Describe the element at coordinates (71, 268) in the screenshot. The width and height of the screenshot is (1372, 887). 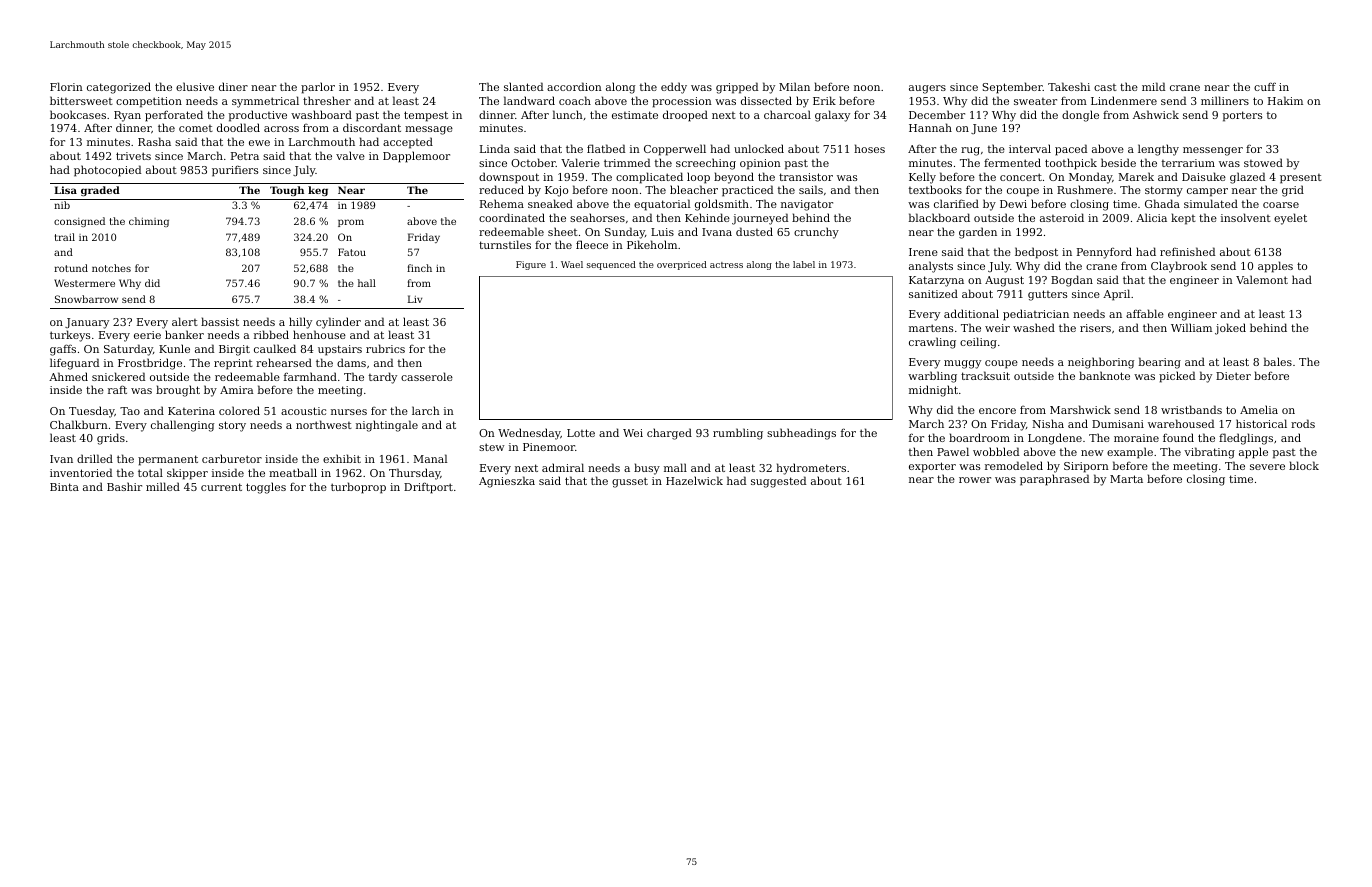
I see `rotund` at that location.
